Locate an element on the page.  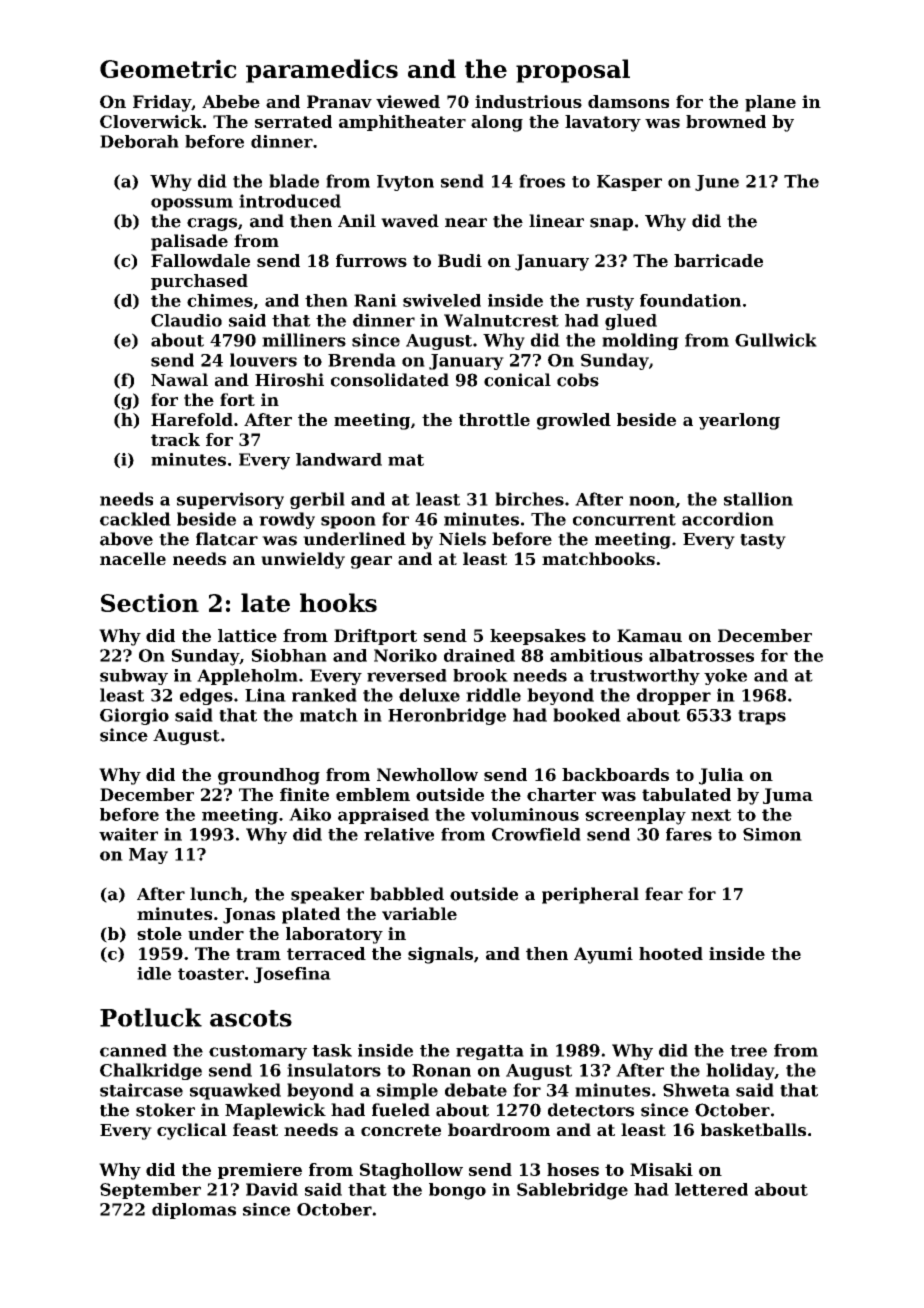
squawked is located at coordinates (235, 1091).
